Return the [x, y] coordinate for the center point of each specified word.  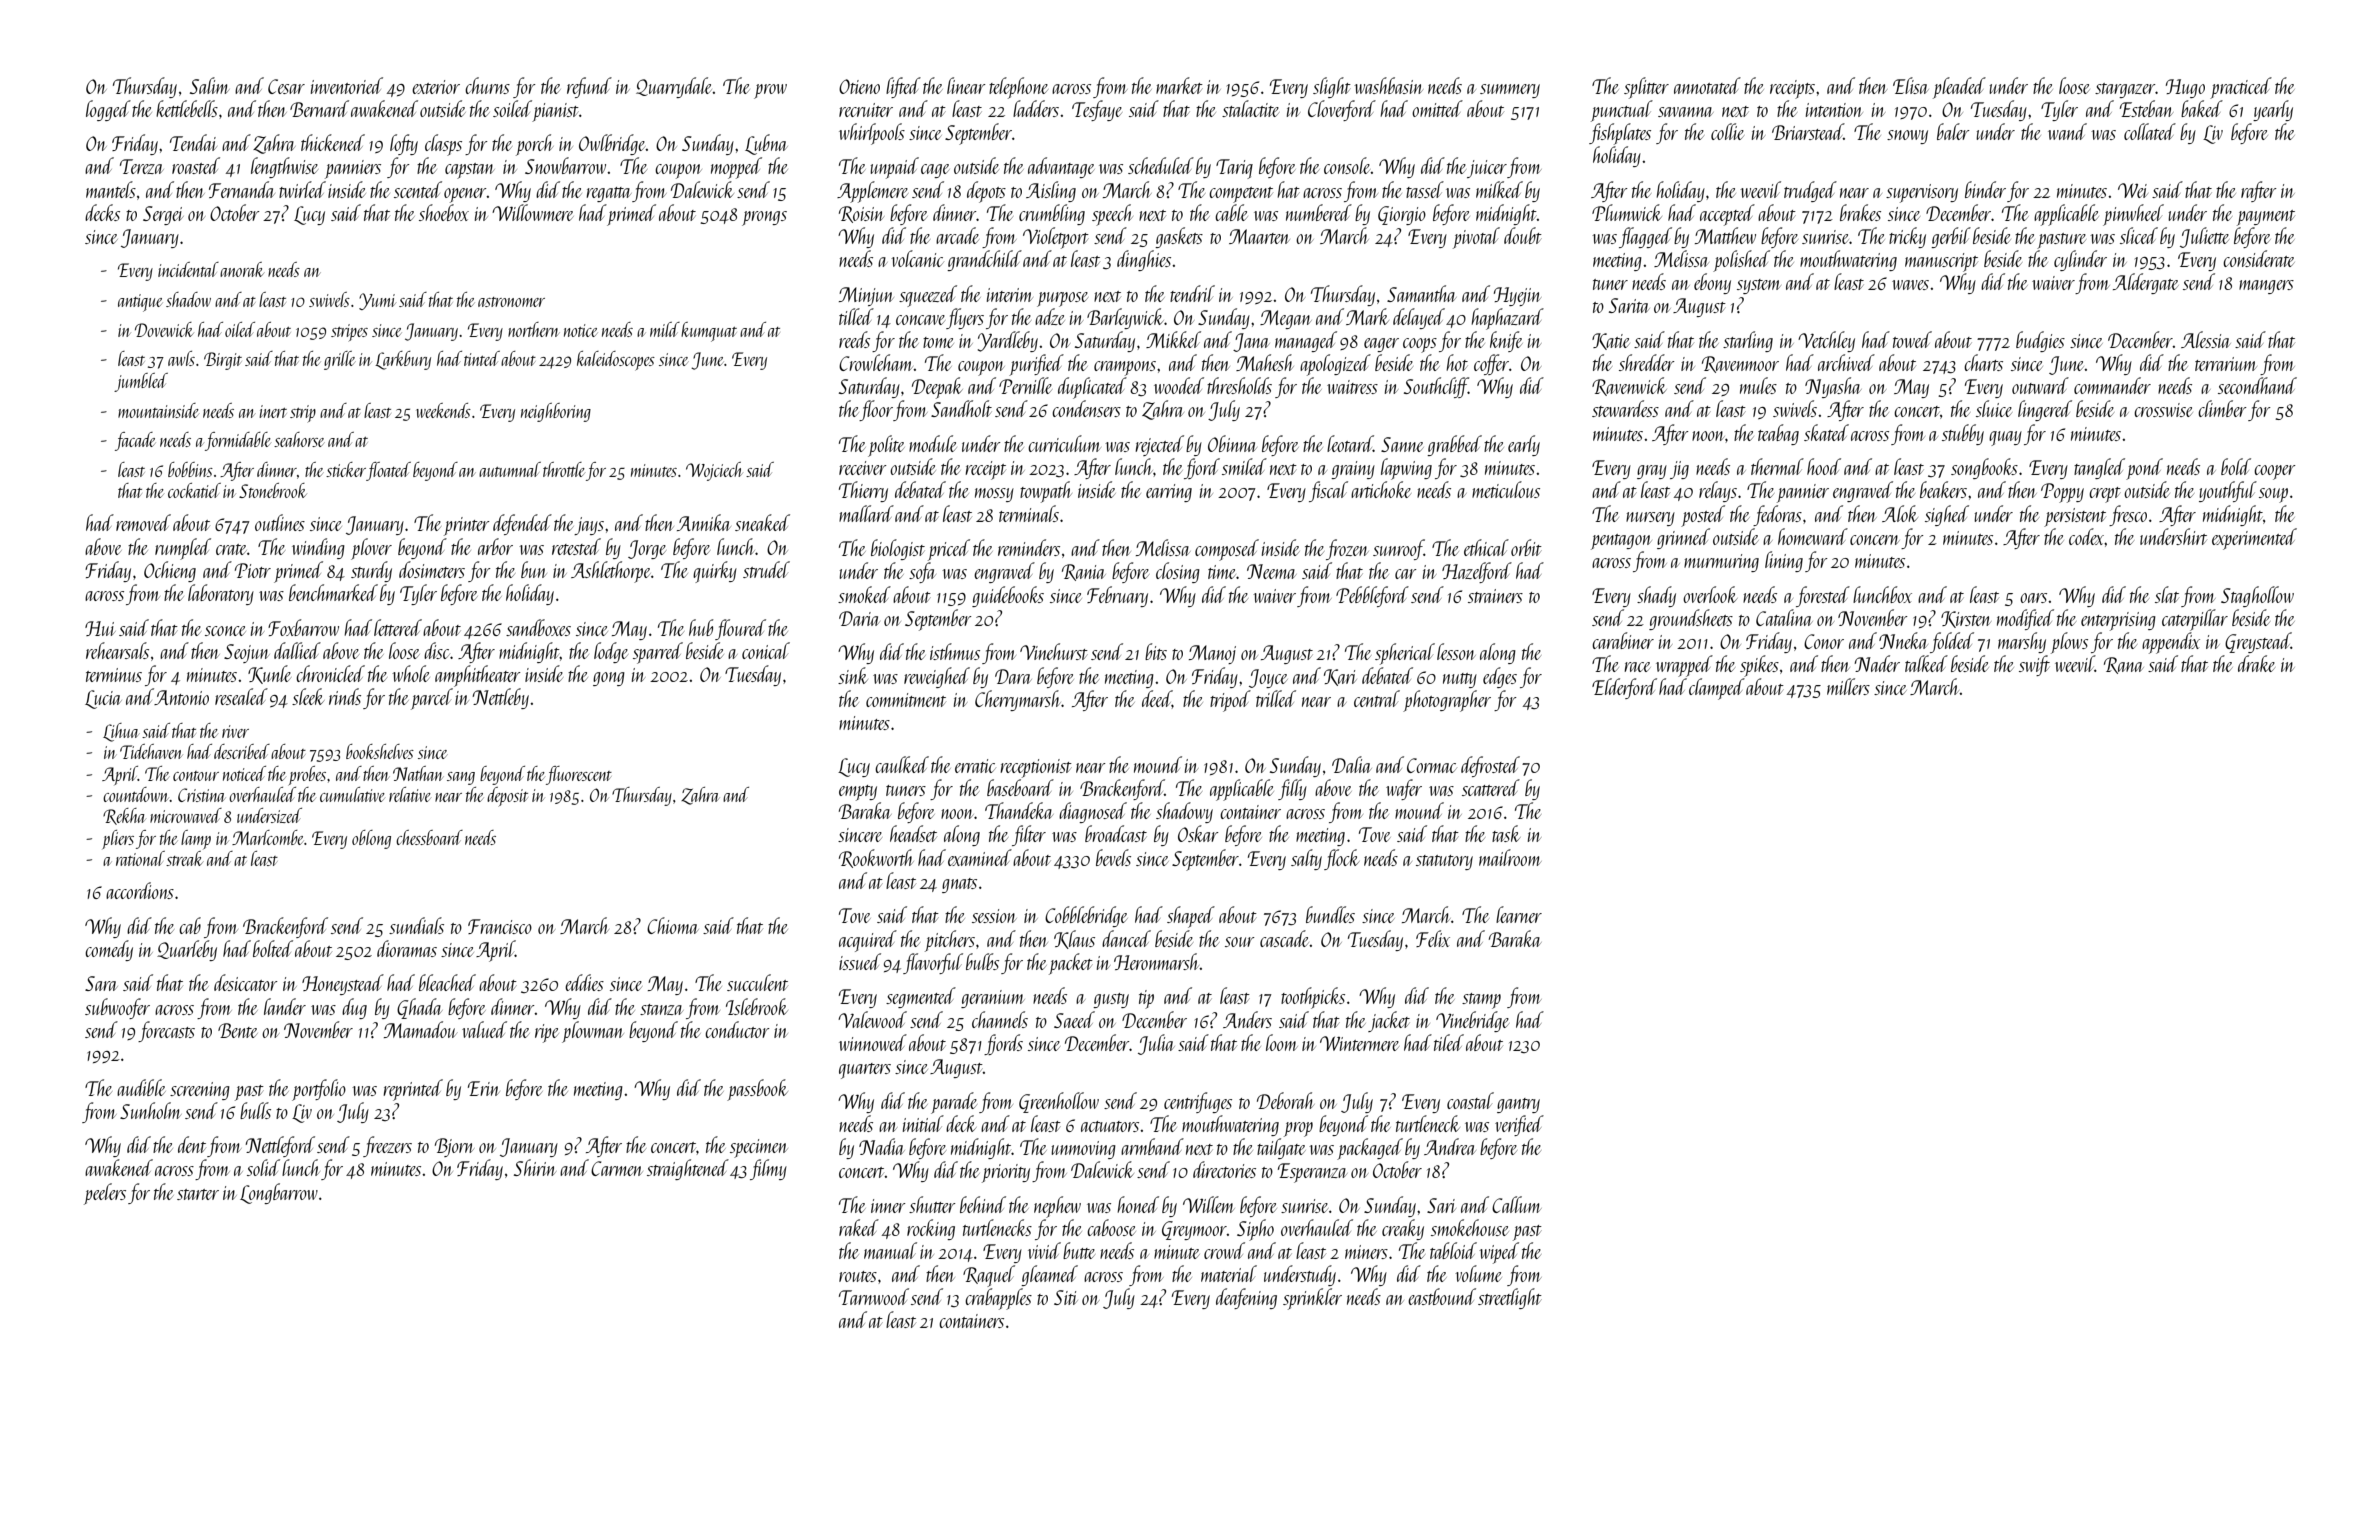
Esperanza [1312, 1173]
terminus [114, 675]
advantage [1061, 167]
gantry [1518, 1105]
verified [1519, 1125]
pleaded [1959, 88]
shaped [1191, 917]
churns [487, 85]
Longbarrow [279, 1193]
